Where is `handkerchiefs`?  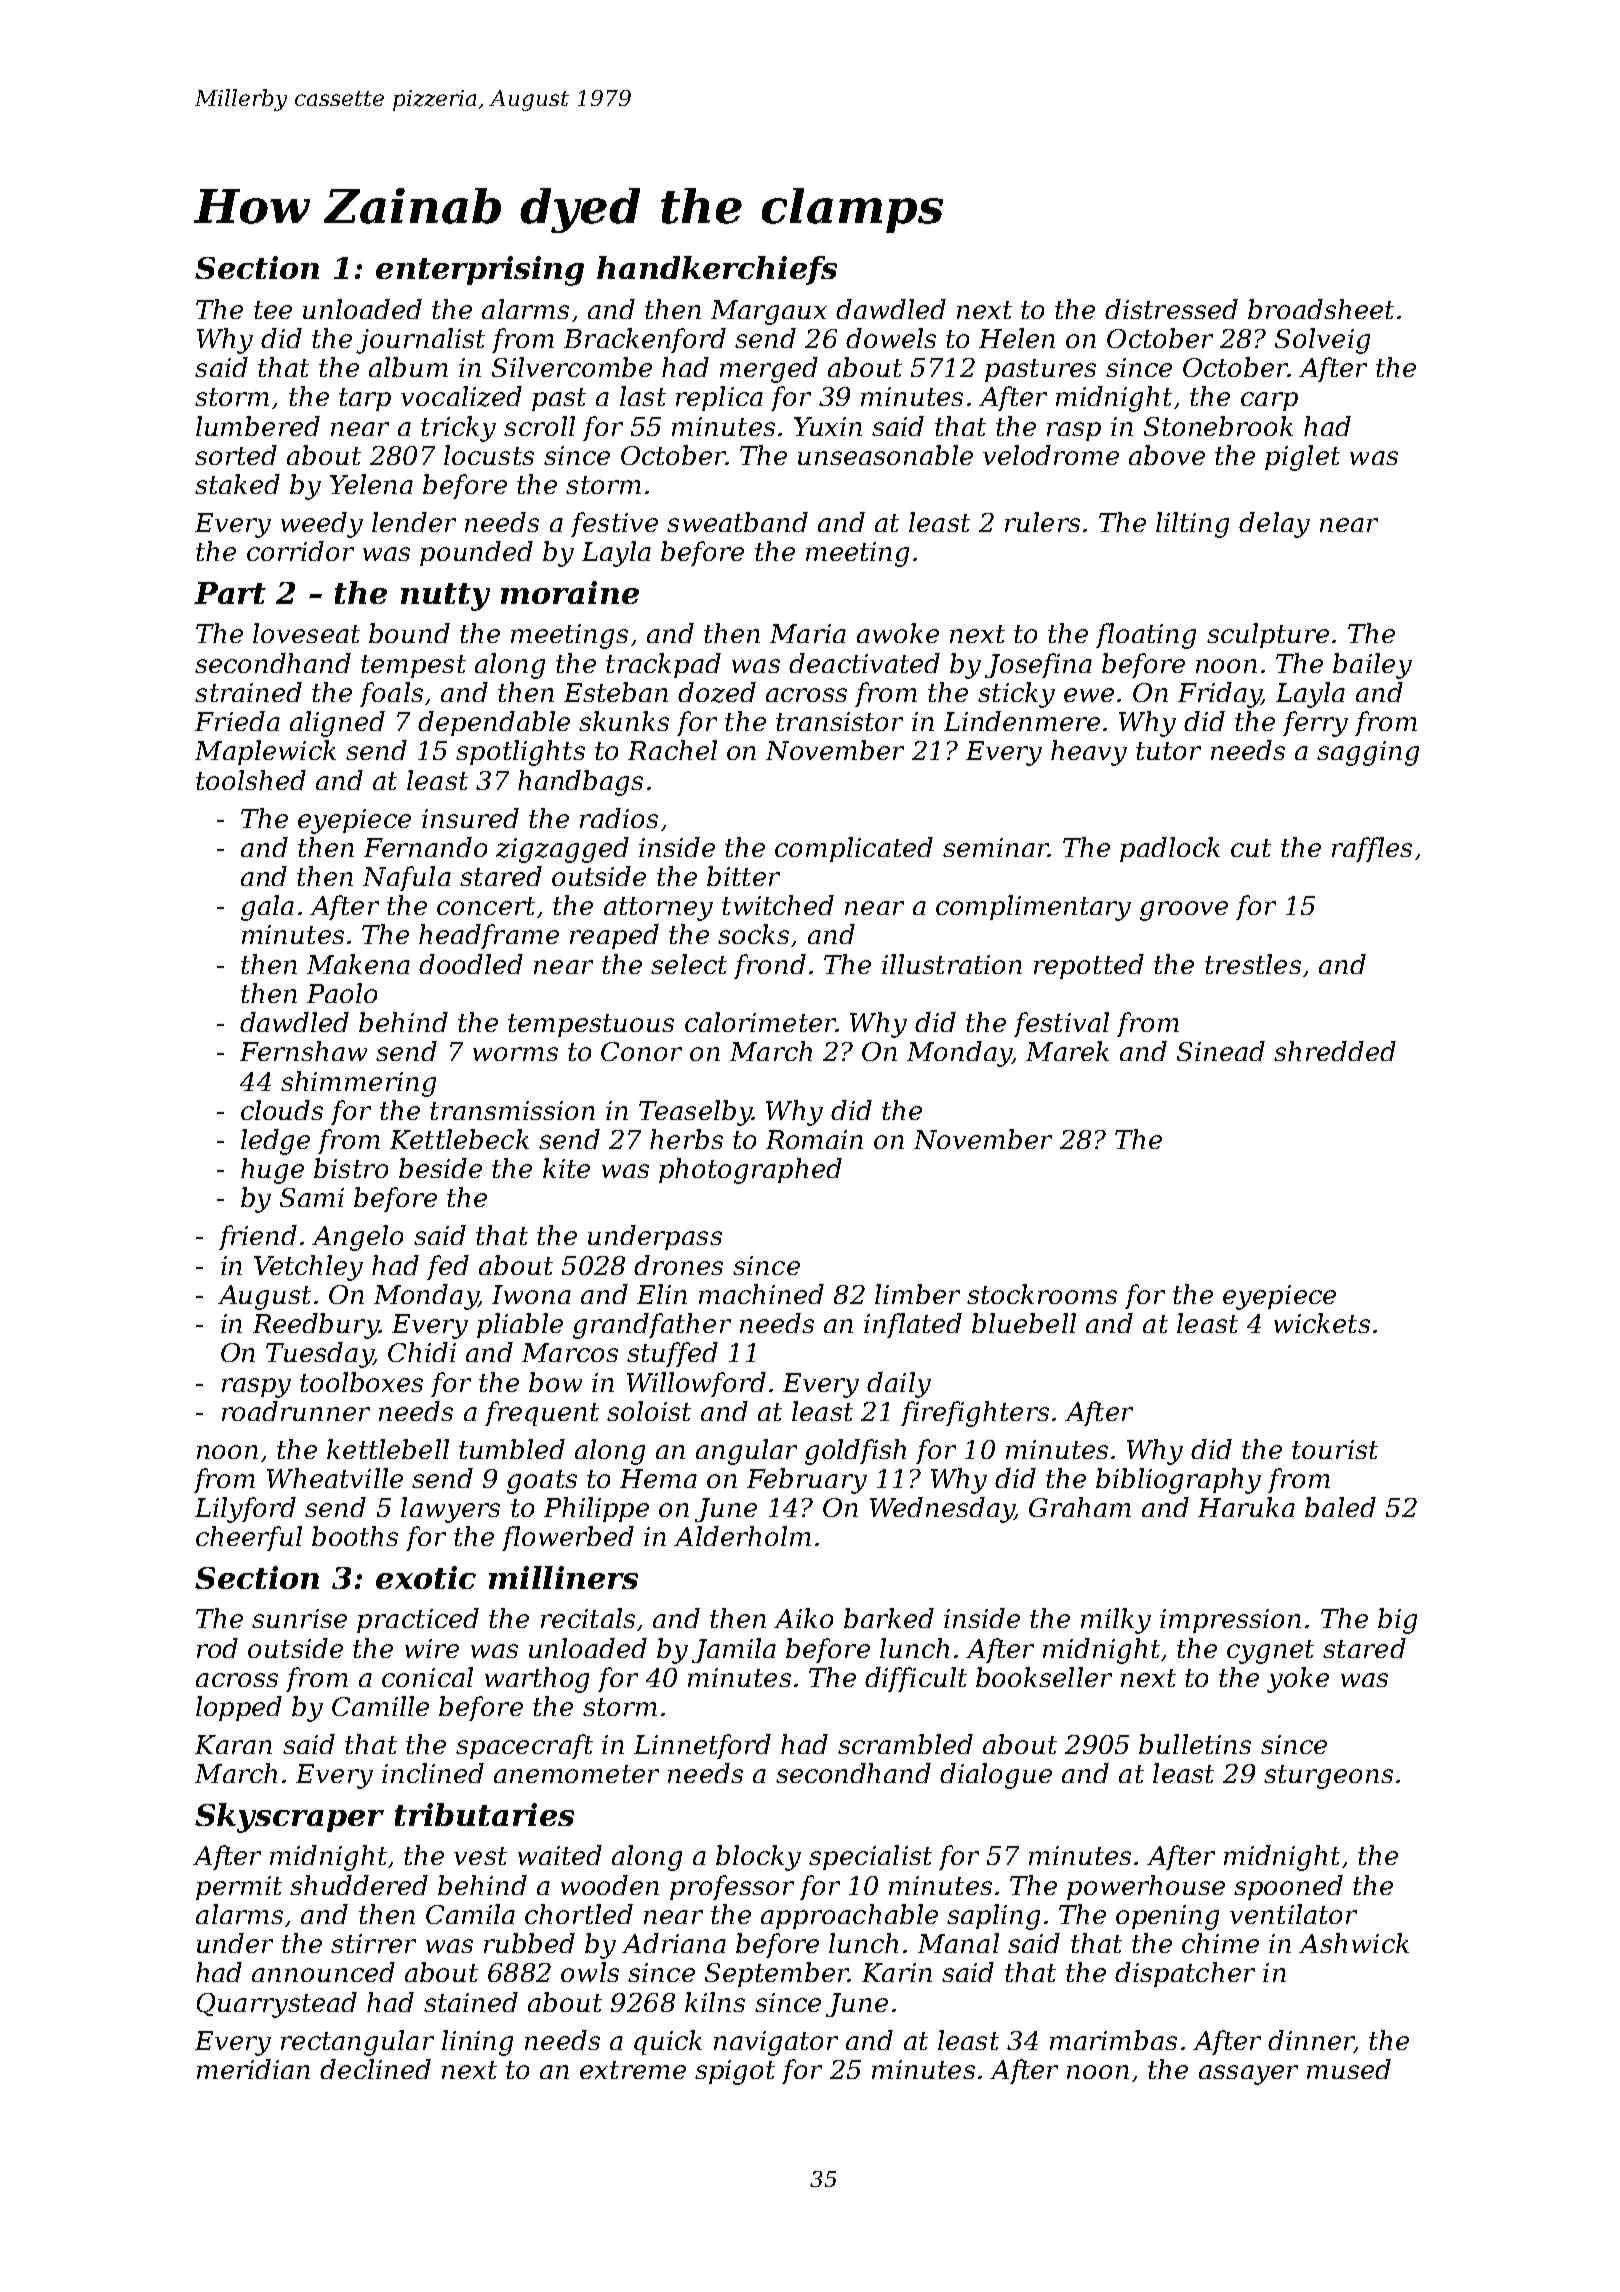
handkerchiefs is located at coordinates (717, 270).
